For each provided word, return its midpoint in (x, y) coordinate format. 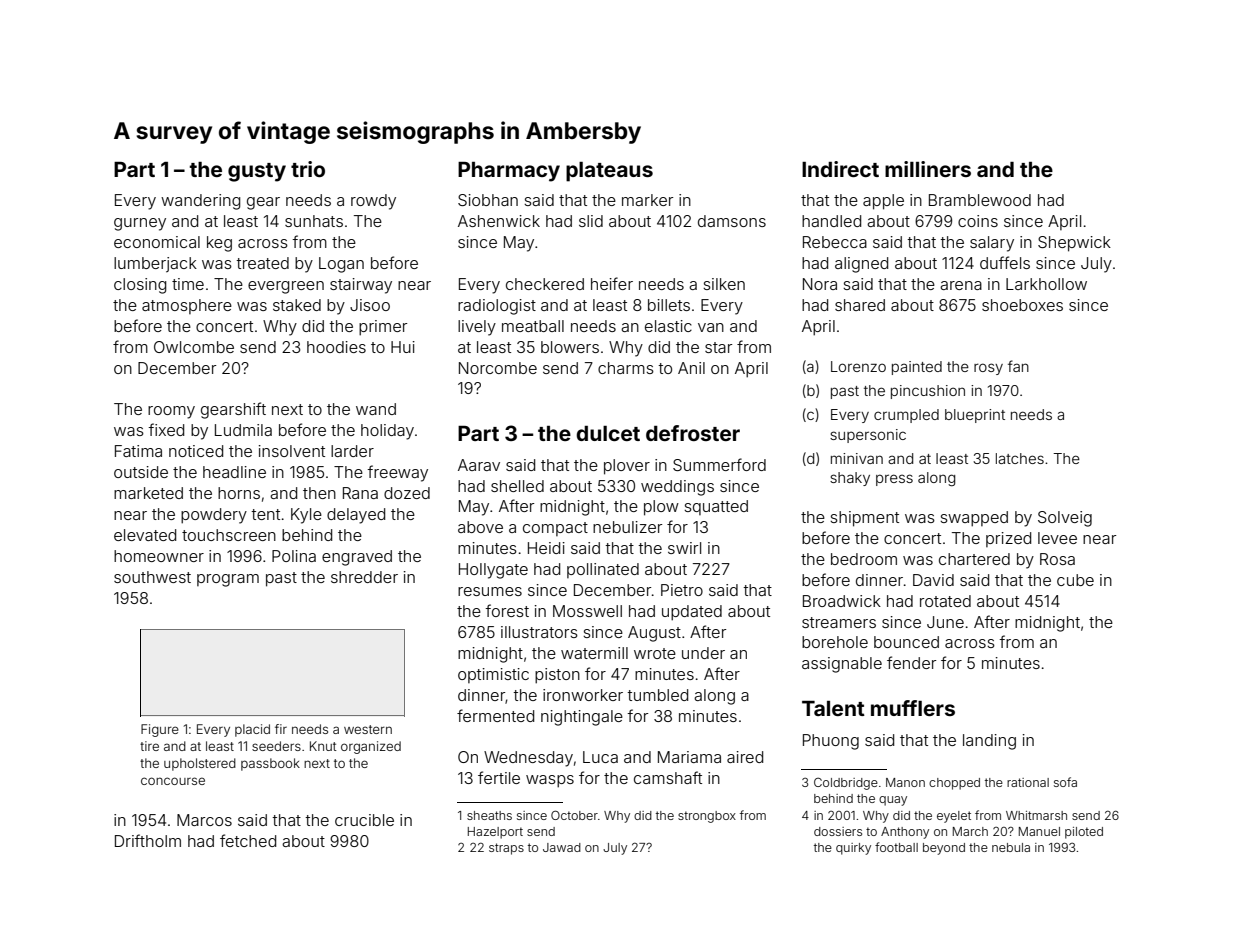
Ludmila (243, 430)
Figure (160, 730)
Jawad (562, 847)
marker (647, 200)
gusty (257, 172)
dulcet (608, 433)
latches (1020, 458)
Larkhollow (1046, 284)
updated (692, 613)
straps (506, 849)
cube (1075, 580)
